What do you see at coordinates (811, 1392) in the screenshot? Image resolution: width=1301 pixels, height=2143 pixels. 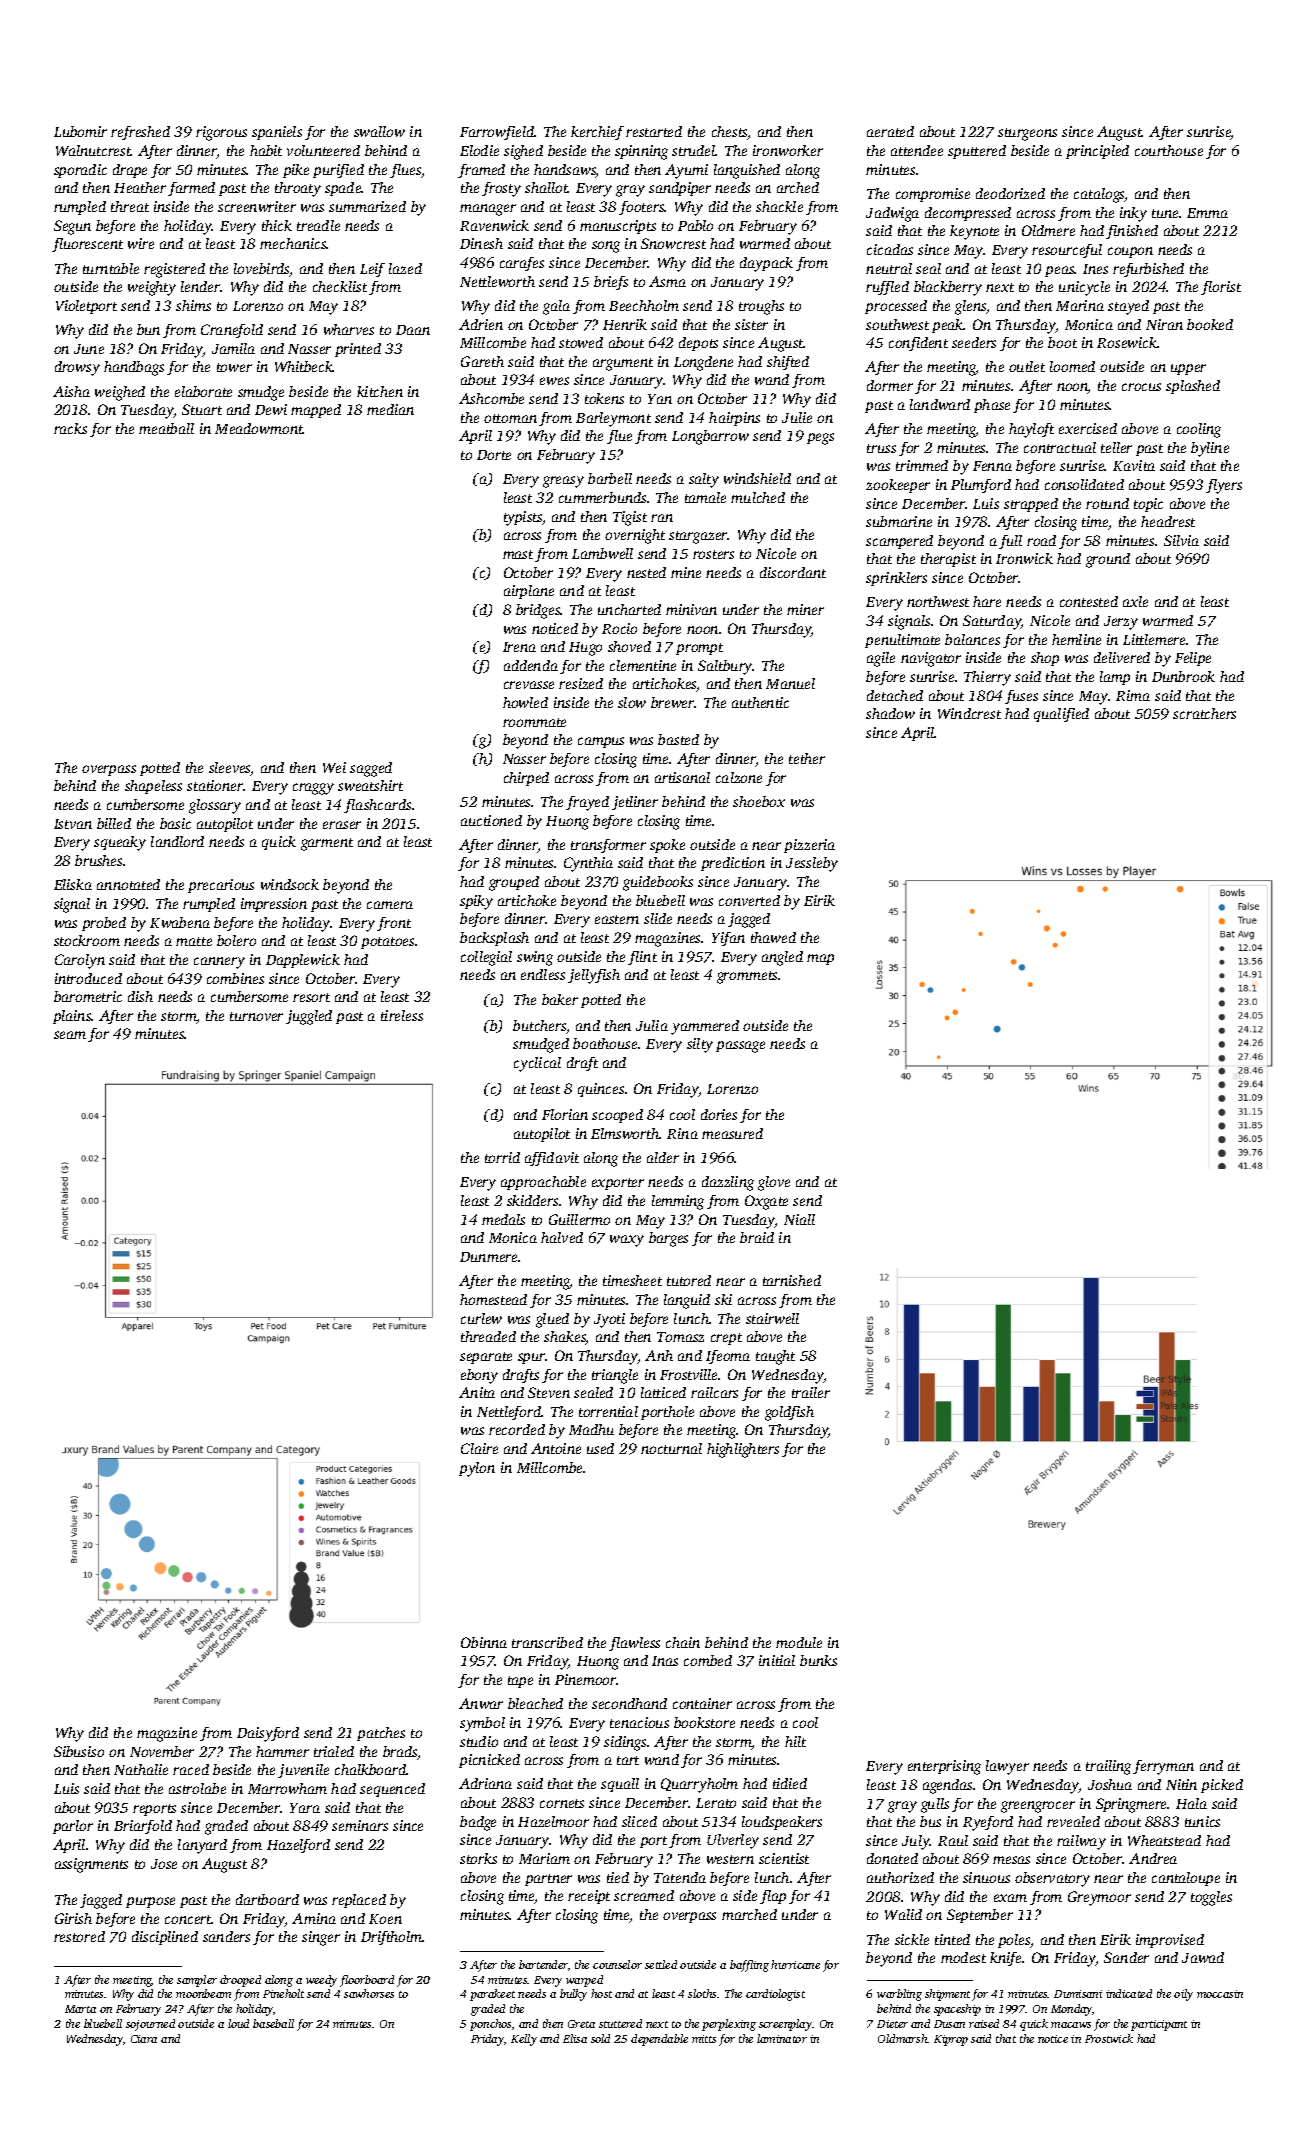 I see `trailer` at bounding box center [811, 1392].
